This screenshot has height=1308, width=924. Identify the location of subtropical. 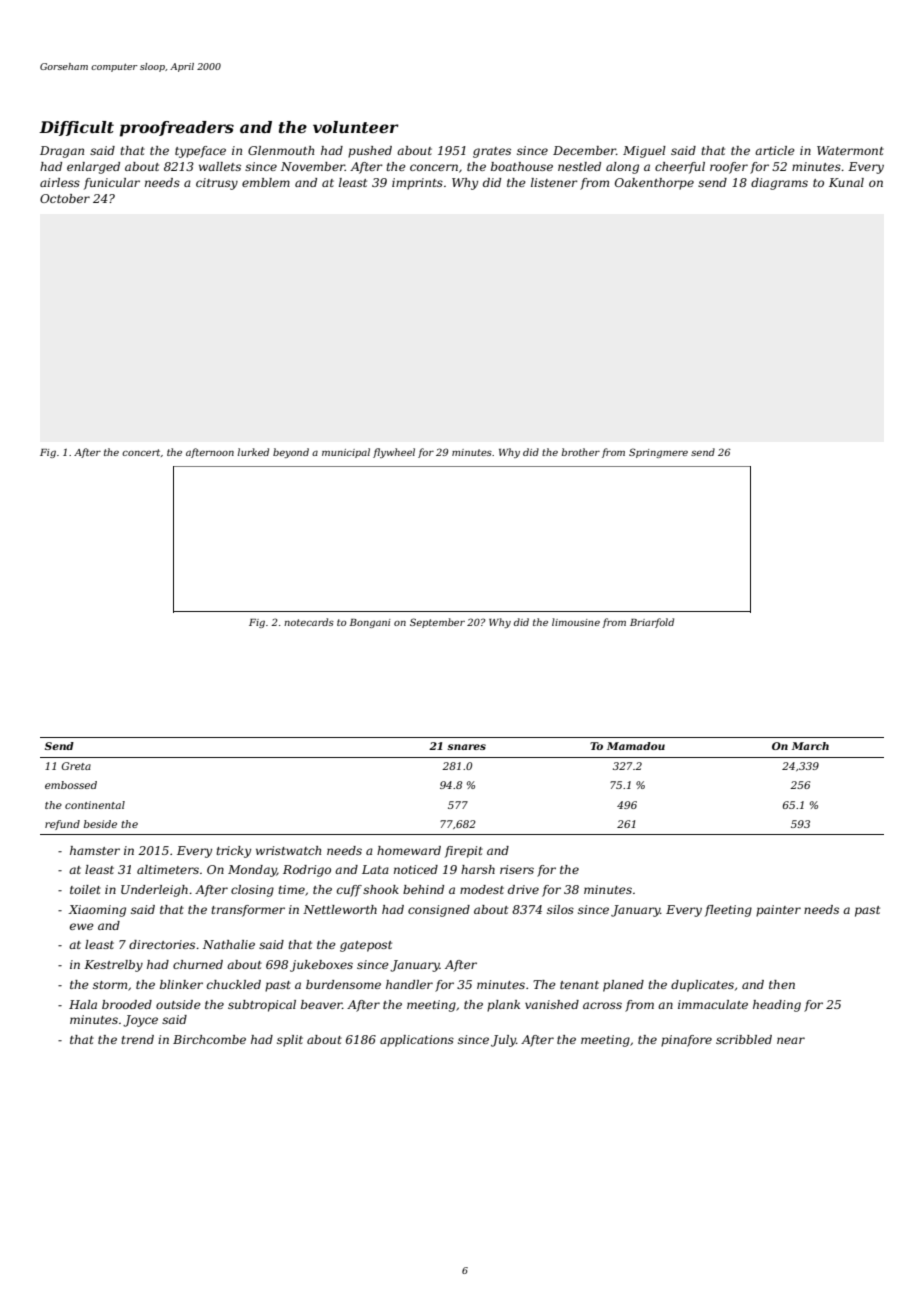
(262, 1006).
